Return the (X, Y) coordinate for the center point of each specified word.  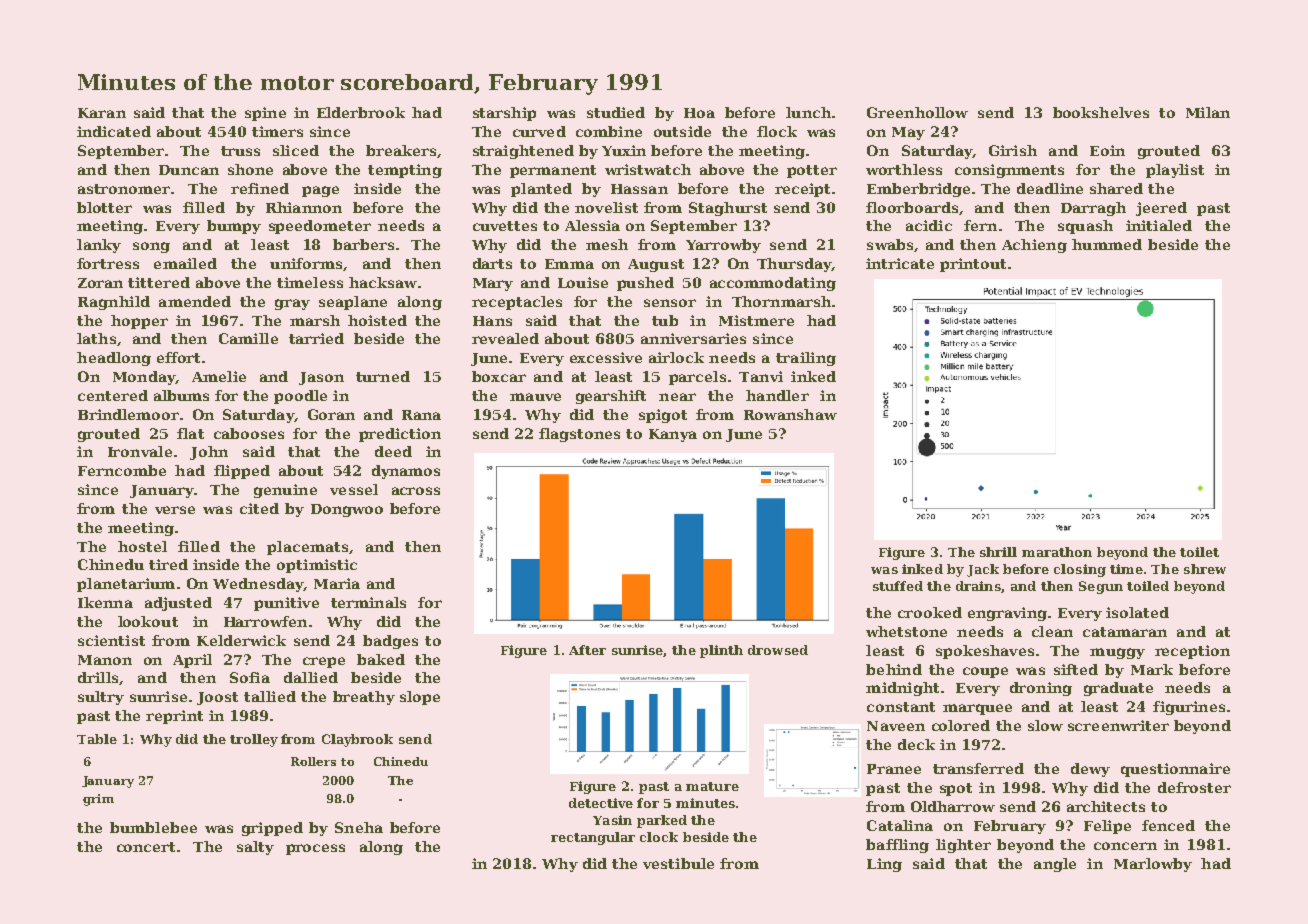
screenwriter (1118, 725)
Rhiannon (304, 207)
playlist (1175, 171)
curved (539, 131)
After (587, 650)
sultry (101, 698)
